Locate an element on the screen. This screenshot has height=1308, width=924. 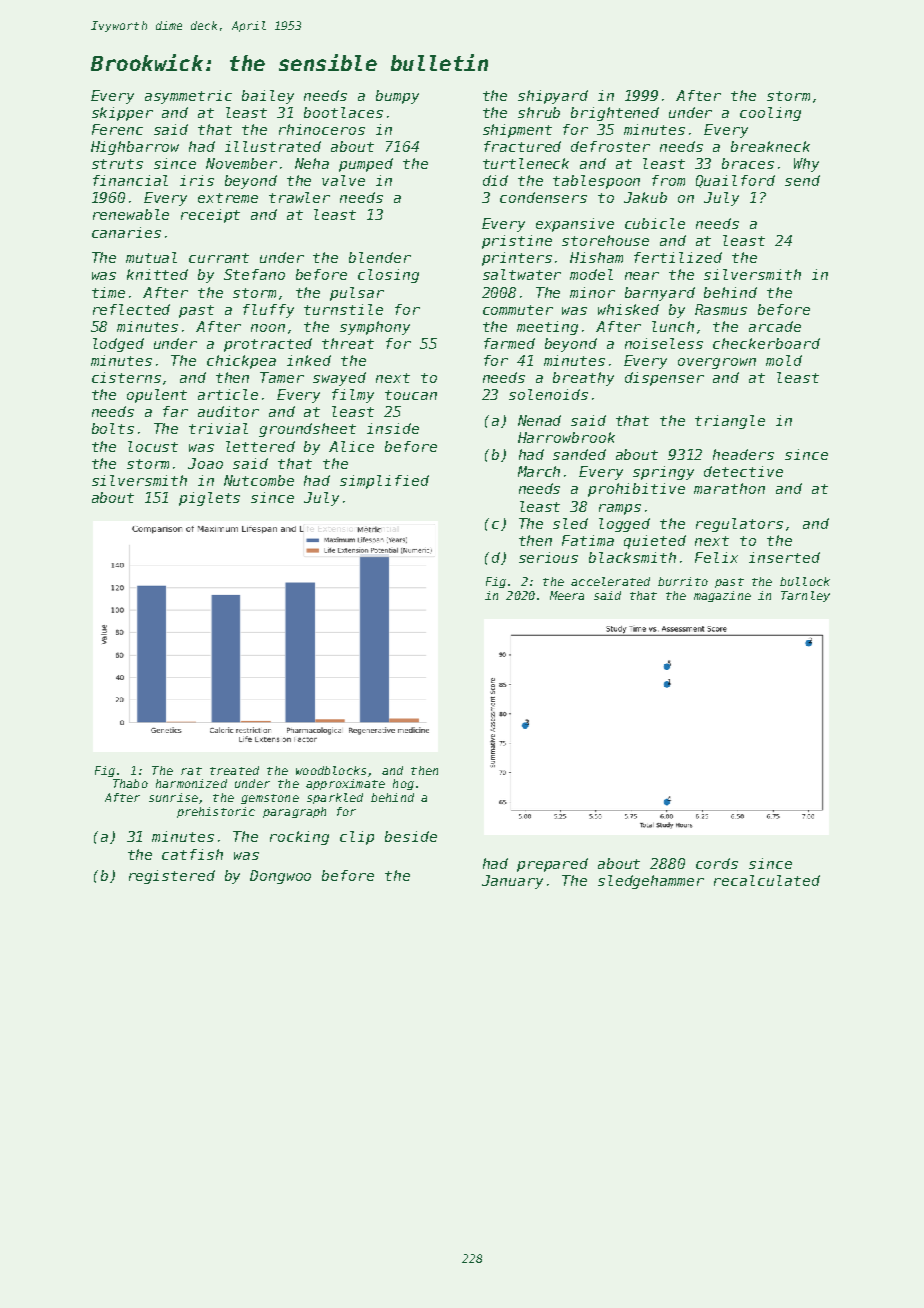
lunch is located at coordinates (673, 326).
